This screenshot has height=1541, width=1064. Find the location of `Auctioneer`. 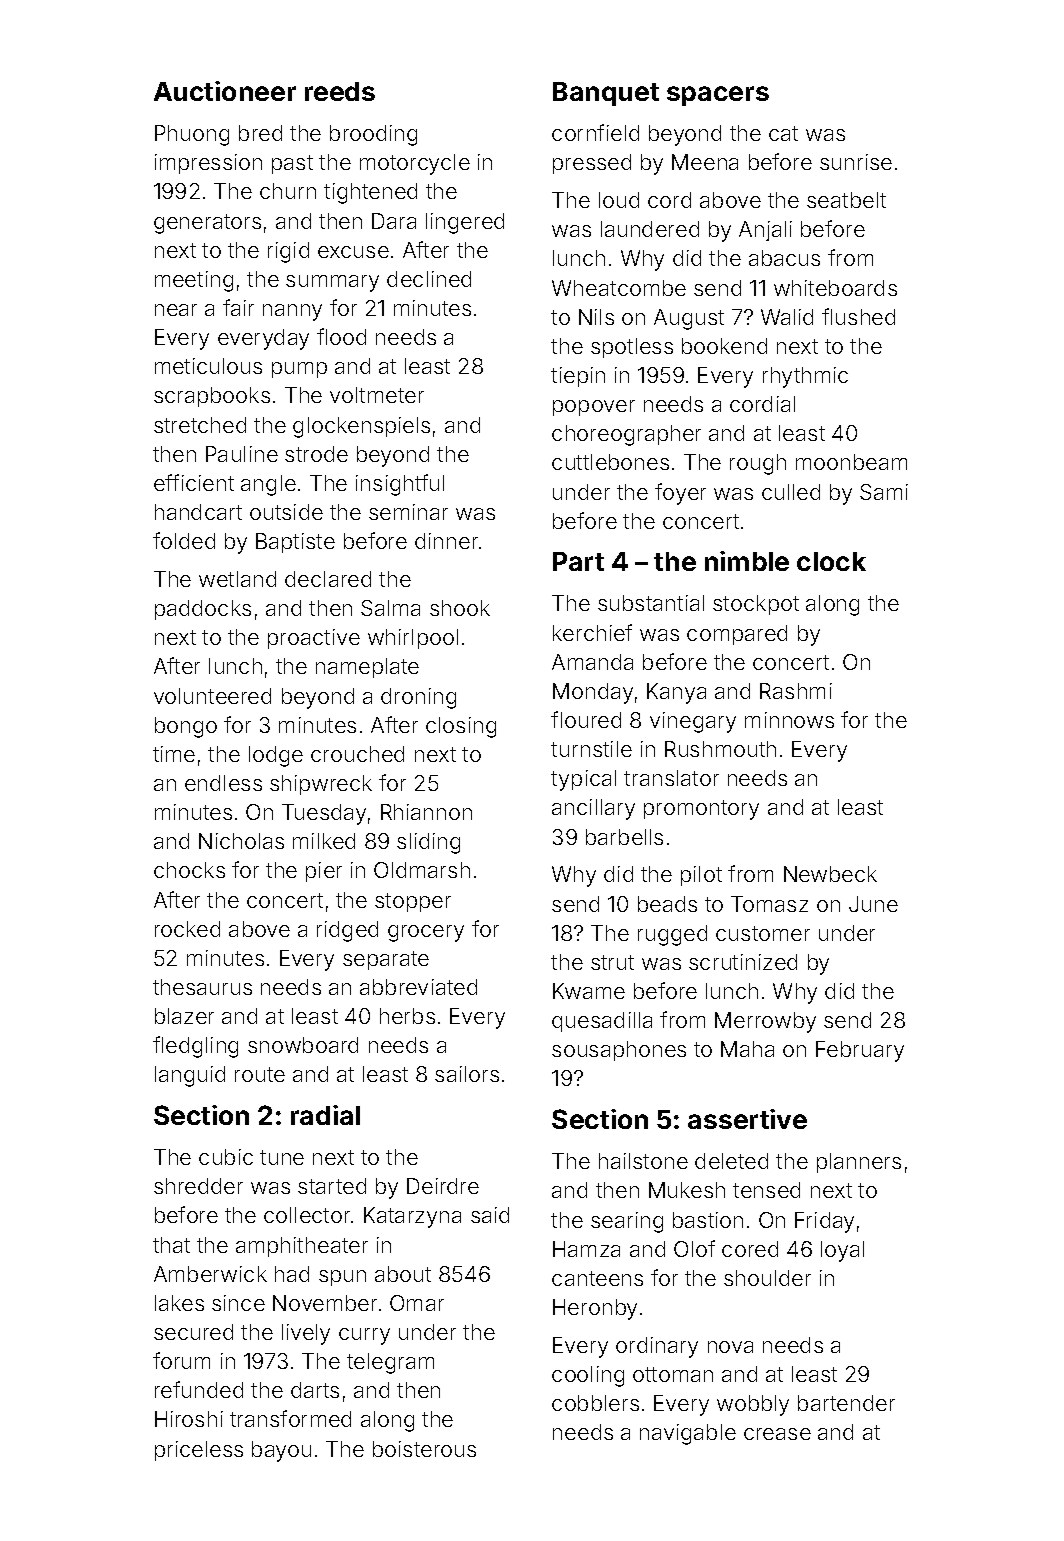

Auctioneer is located at coordinates (225, 91).
